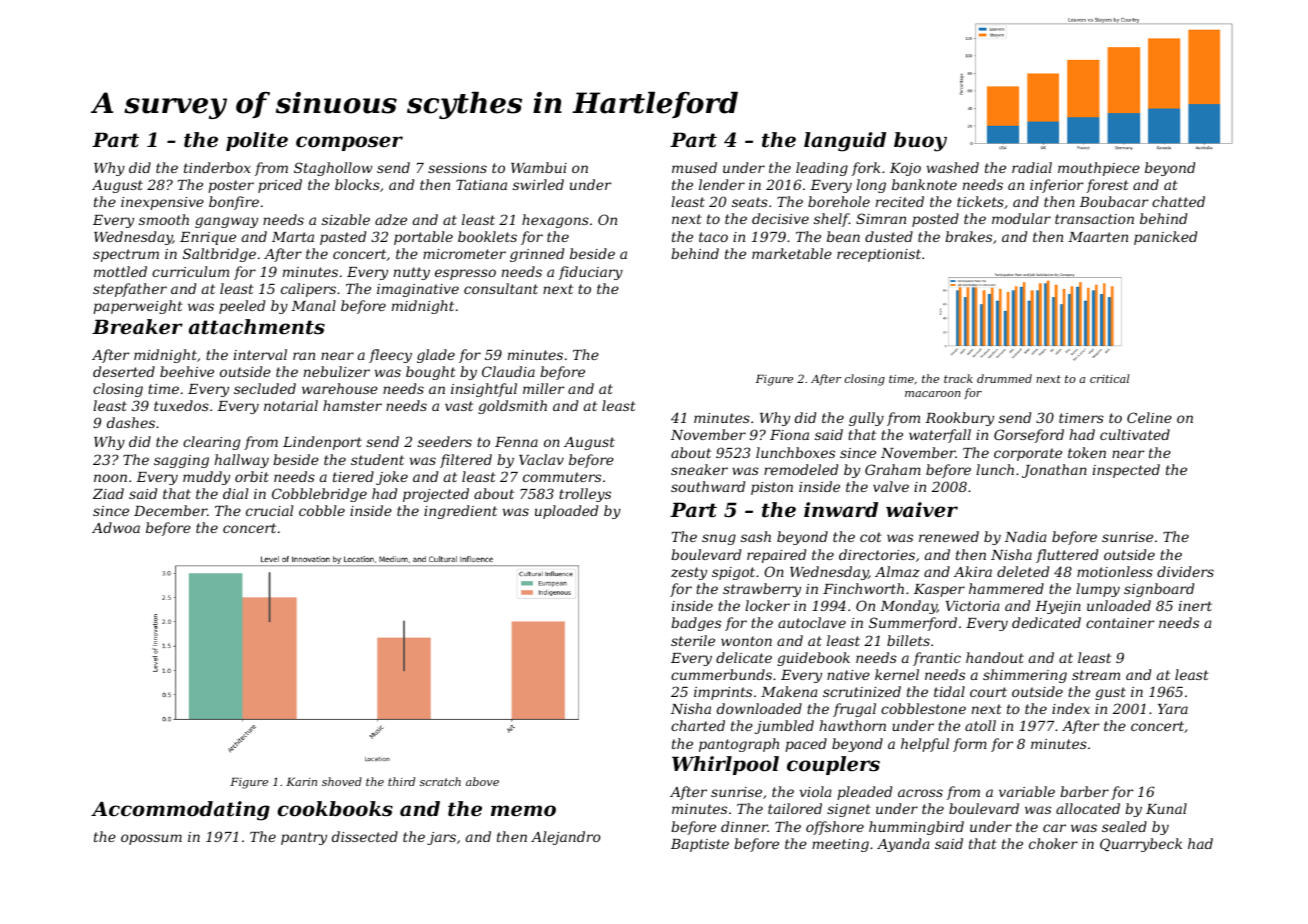 The height and width of the screenshot is (924, 1308). I want to click on polite, so click(257, 141).
